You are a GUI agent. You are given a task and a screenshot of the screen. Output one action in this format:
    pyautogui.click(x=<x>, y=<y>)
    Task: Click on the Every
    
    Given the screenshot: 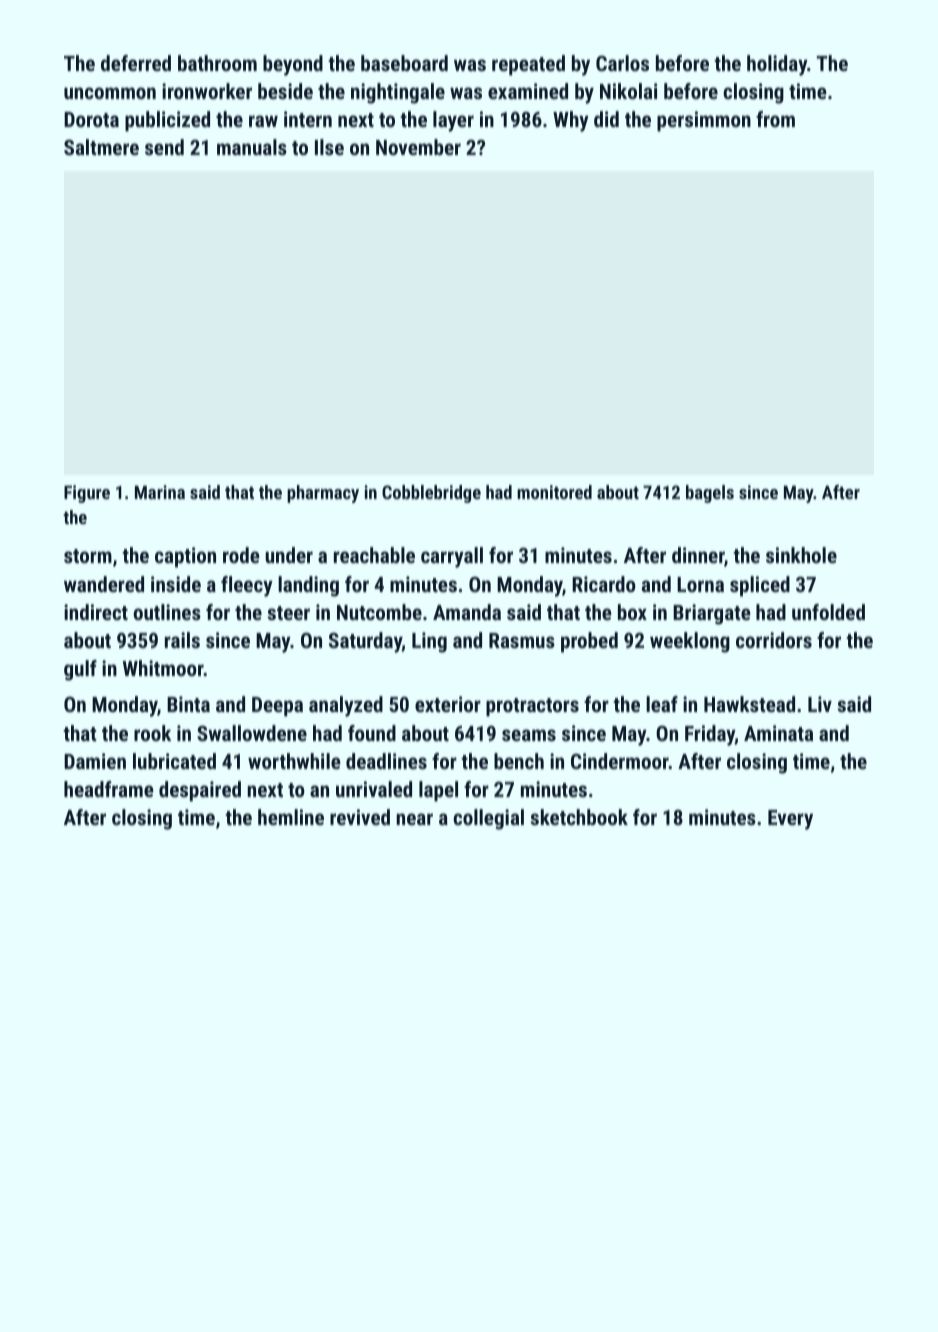 What is the action you would take?
    pyautogui.click(x=790, y=820)
